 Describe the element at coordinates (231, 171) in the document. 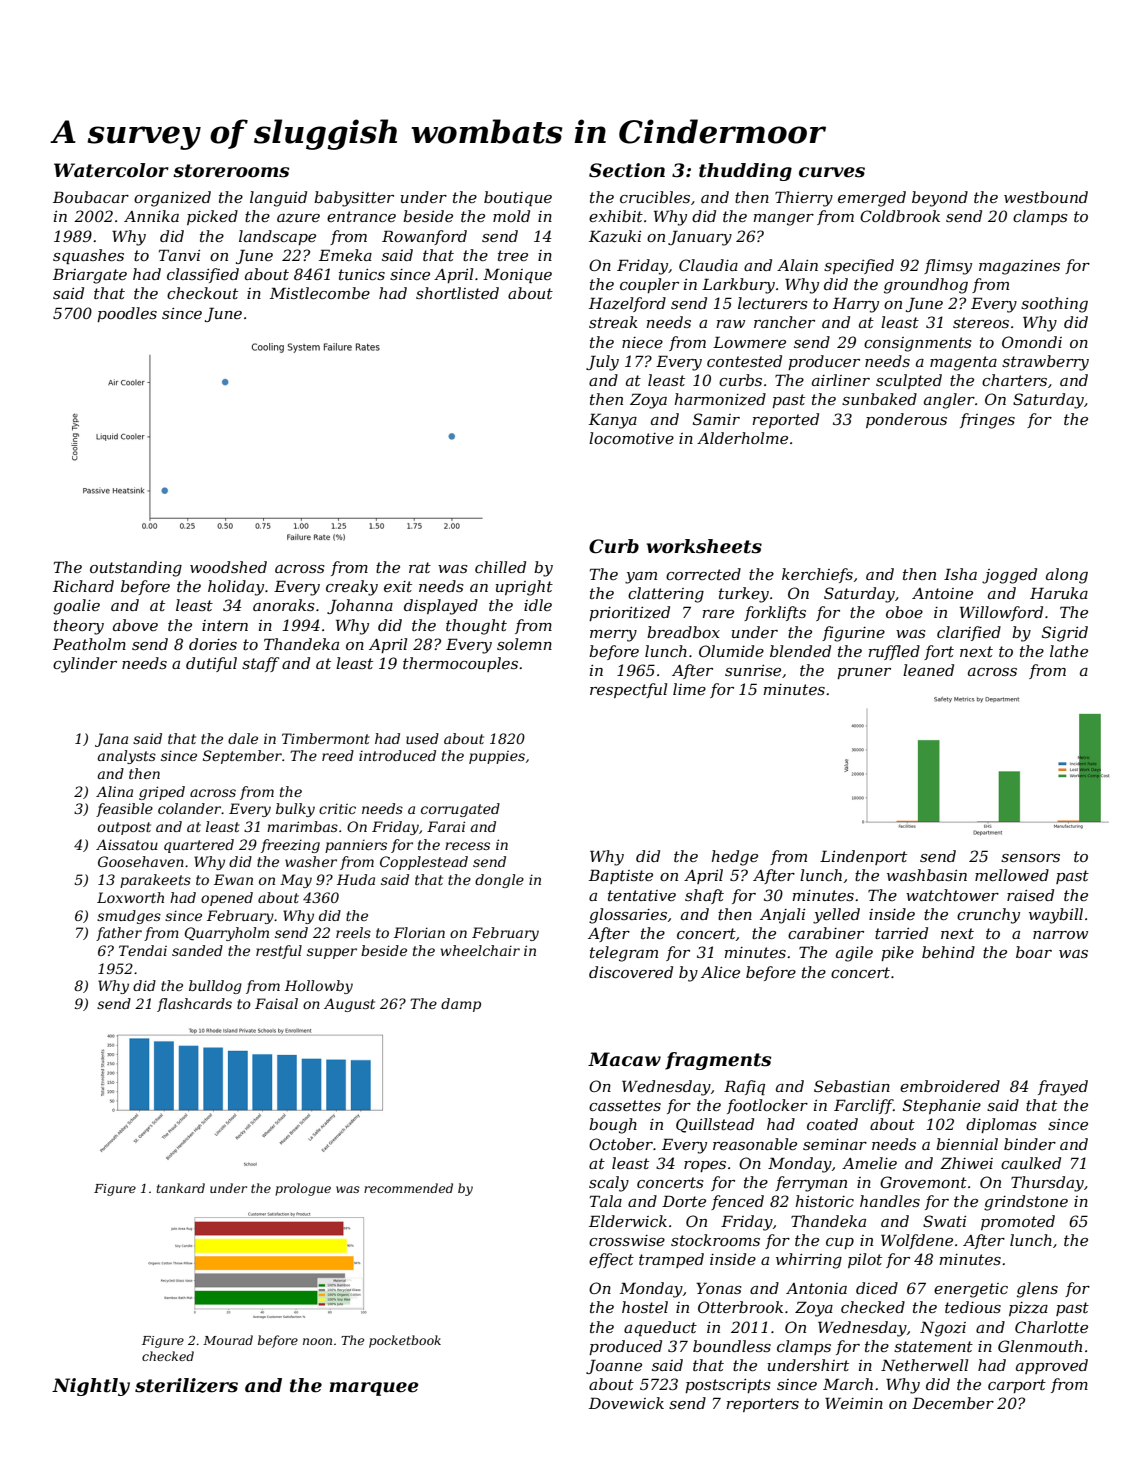

I see `storerooms` at that location.
